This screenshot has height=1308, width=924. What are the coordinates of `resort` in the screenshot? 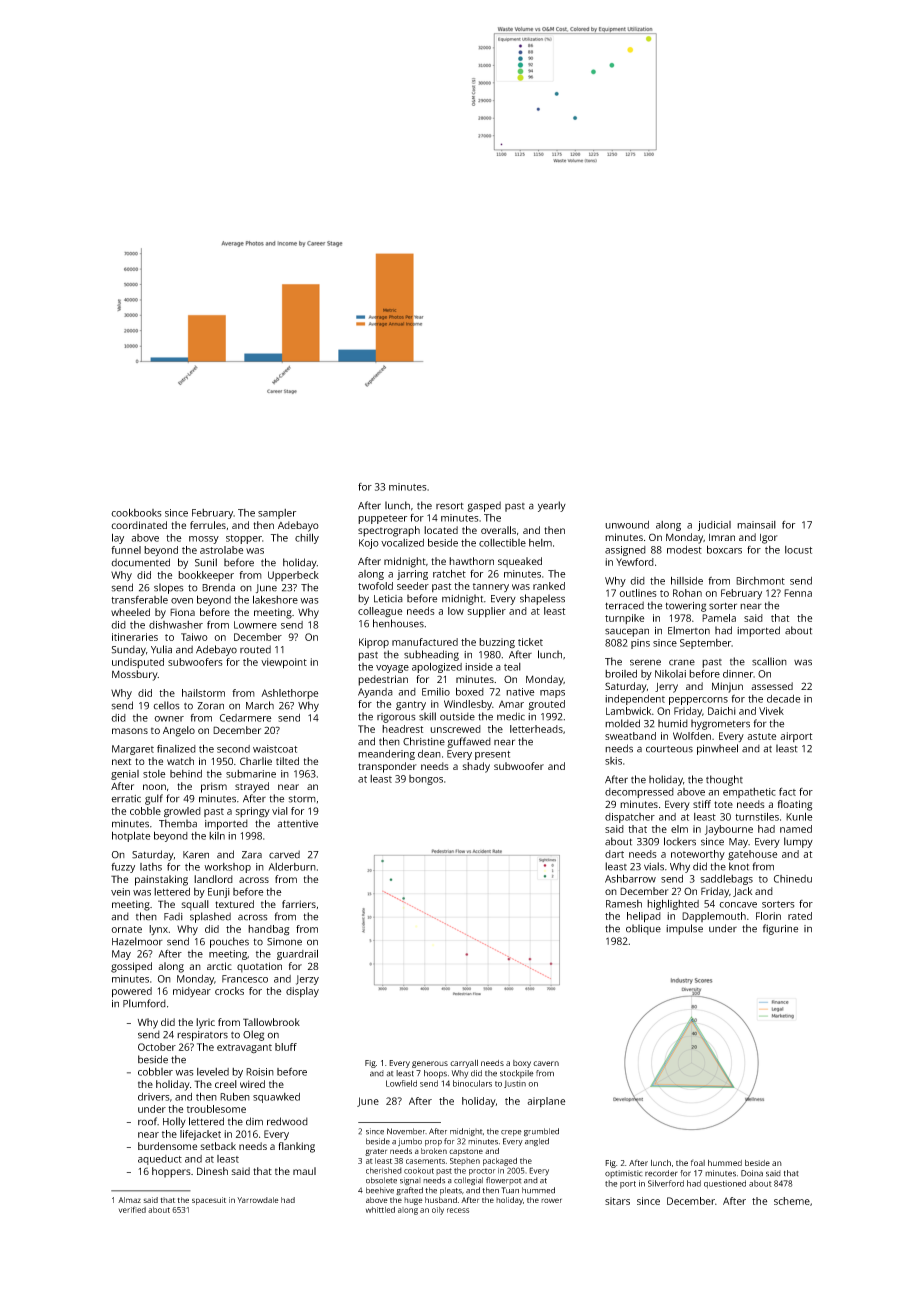 It's located at (450, 506).
